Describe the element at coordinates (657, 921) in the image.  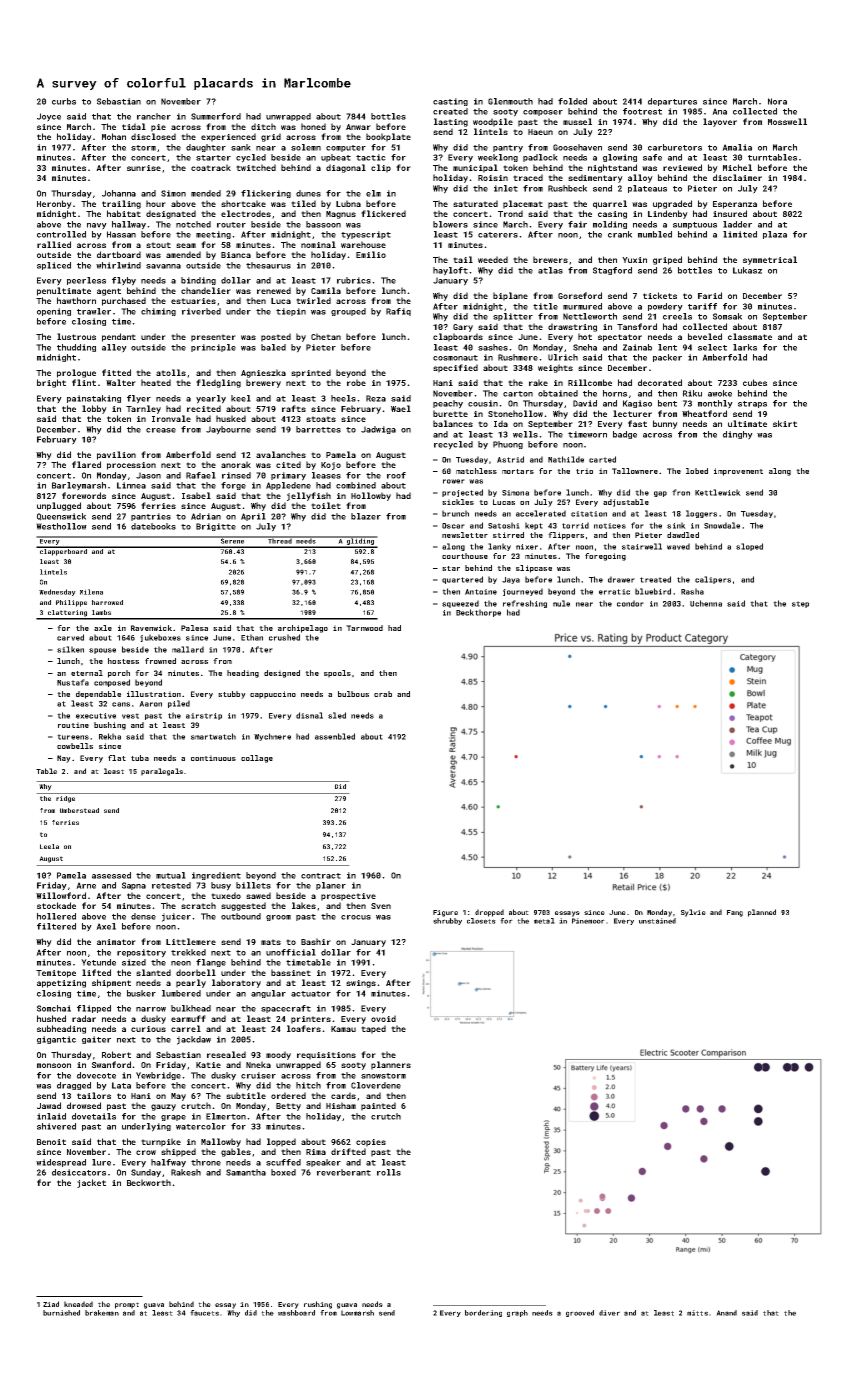
I see `unstained` at that location.
